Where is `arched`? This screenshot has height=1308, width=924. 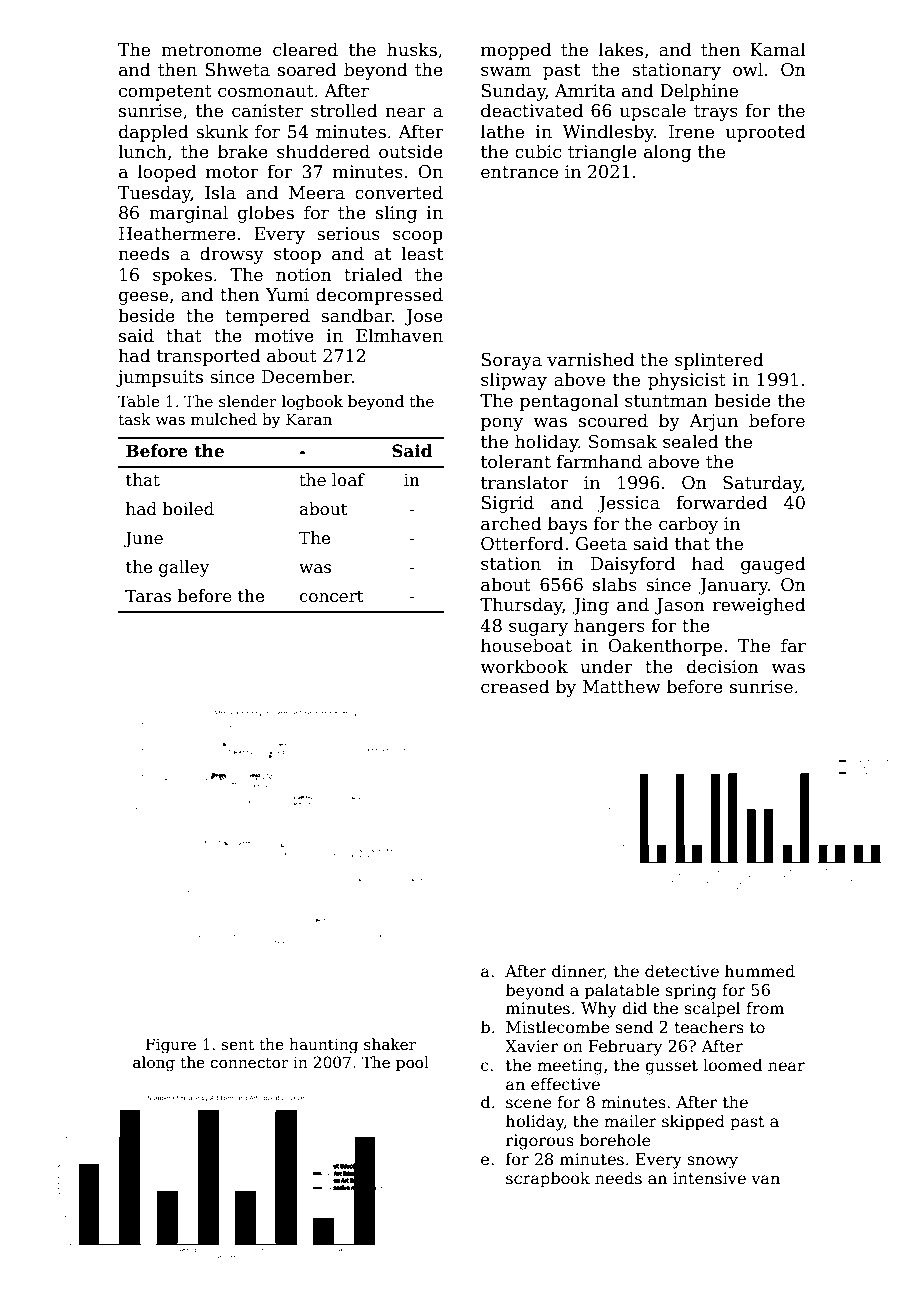
arched is located at coordinates (511, 523).
